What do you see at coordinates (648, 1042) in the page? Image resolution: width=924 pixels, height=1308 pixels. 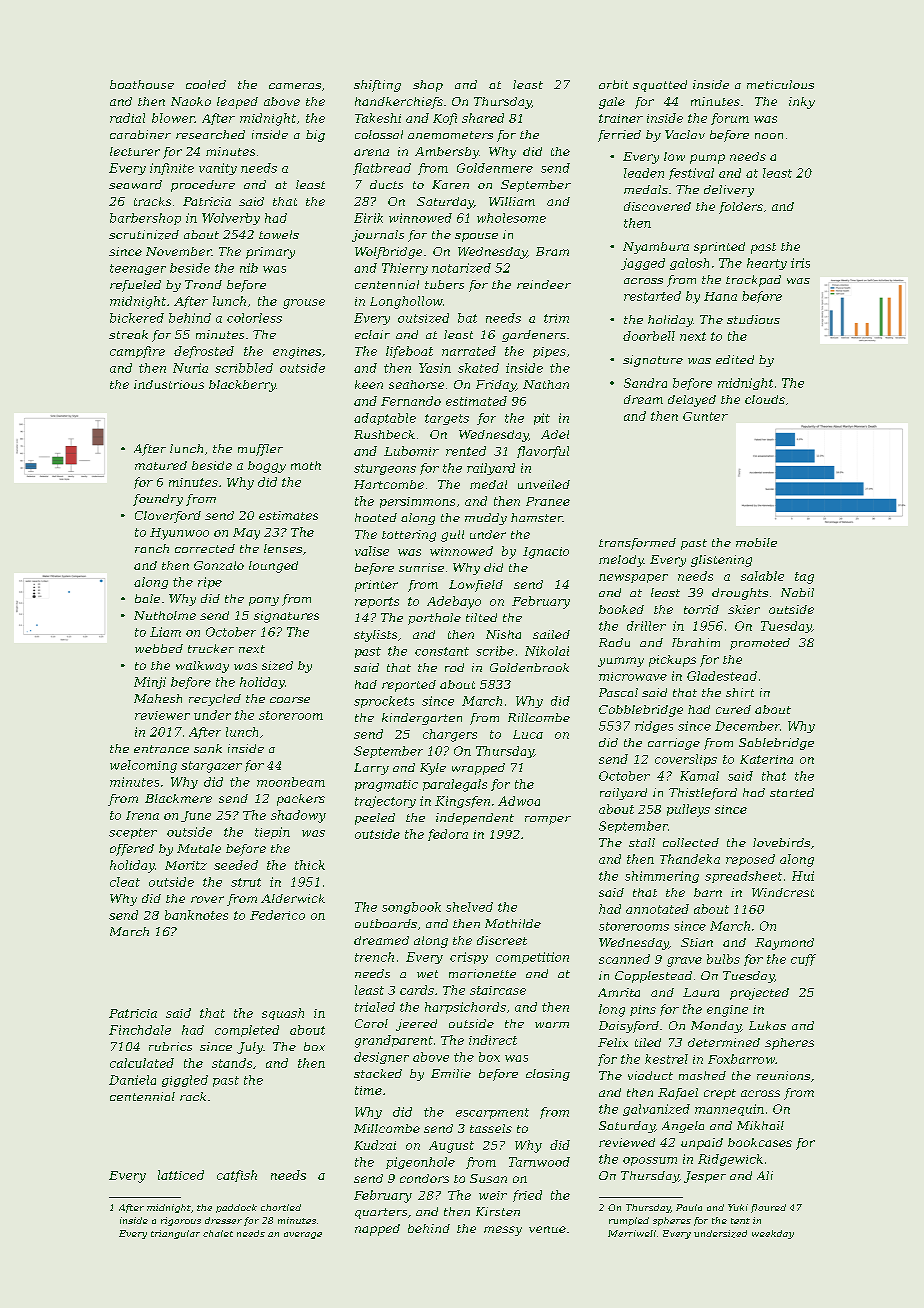 I see `tiled` at bounding box center [648, 1042].
